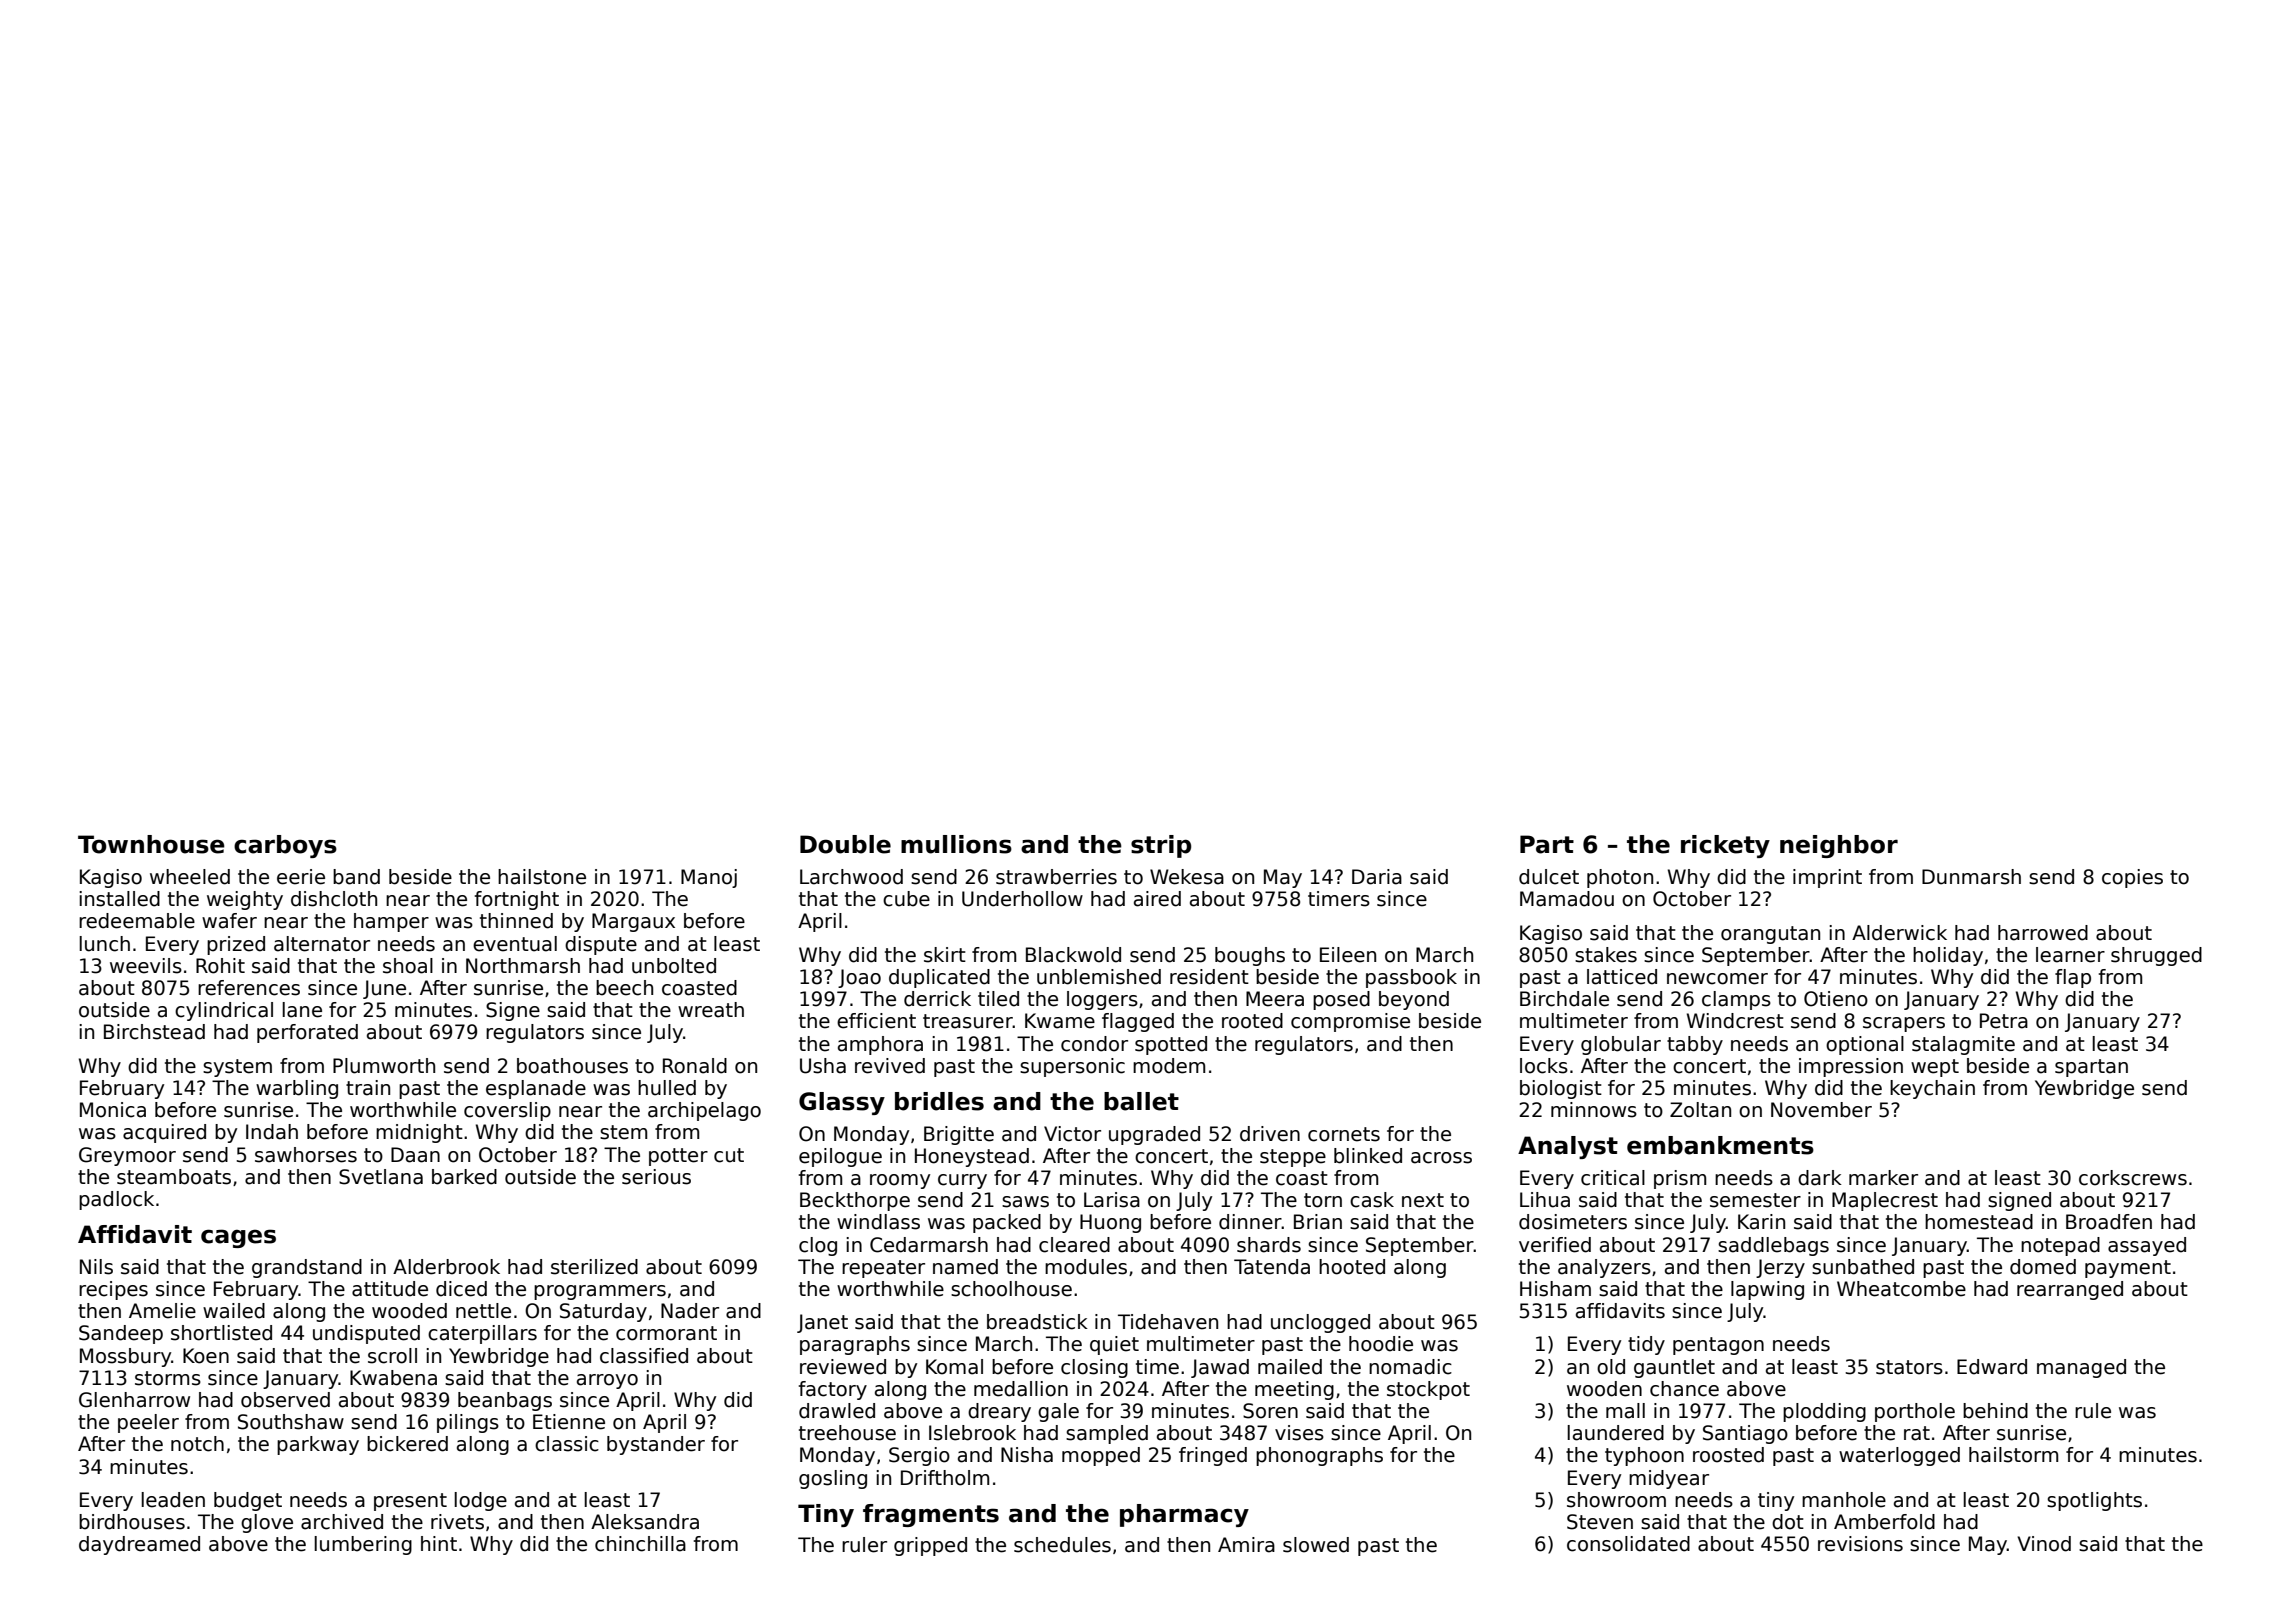 The height and width of the image is (1614, 2282). Describe the element at coordinates (1157, 899) in the image. I see `aired` at that location.
